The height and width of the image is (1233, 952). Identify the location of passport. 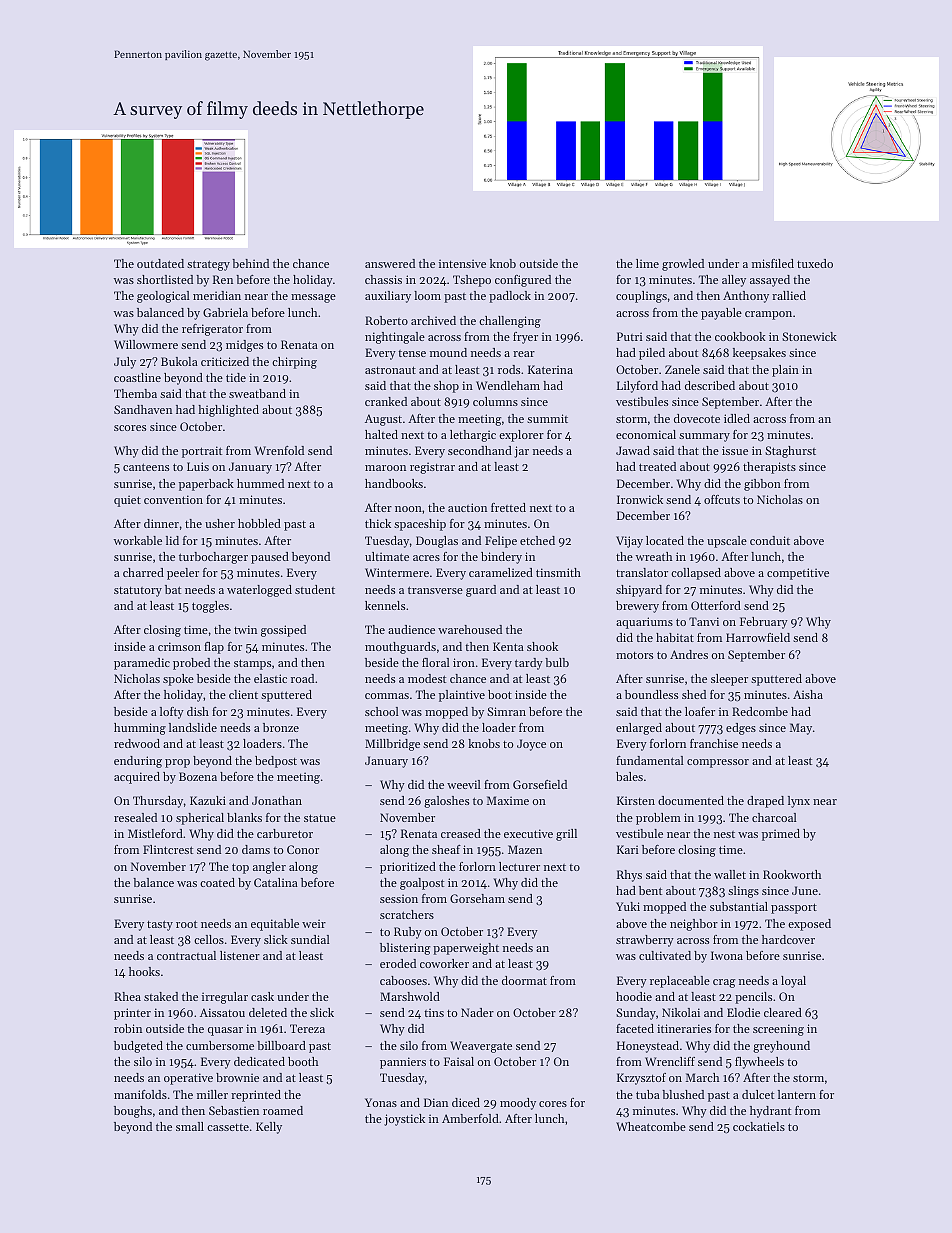
(794, 908).
